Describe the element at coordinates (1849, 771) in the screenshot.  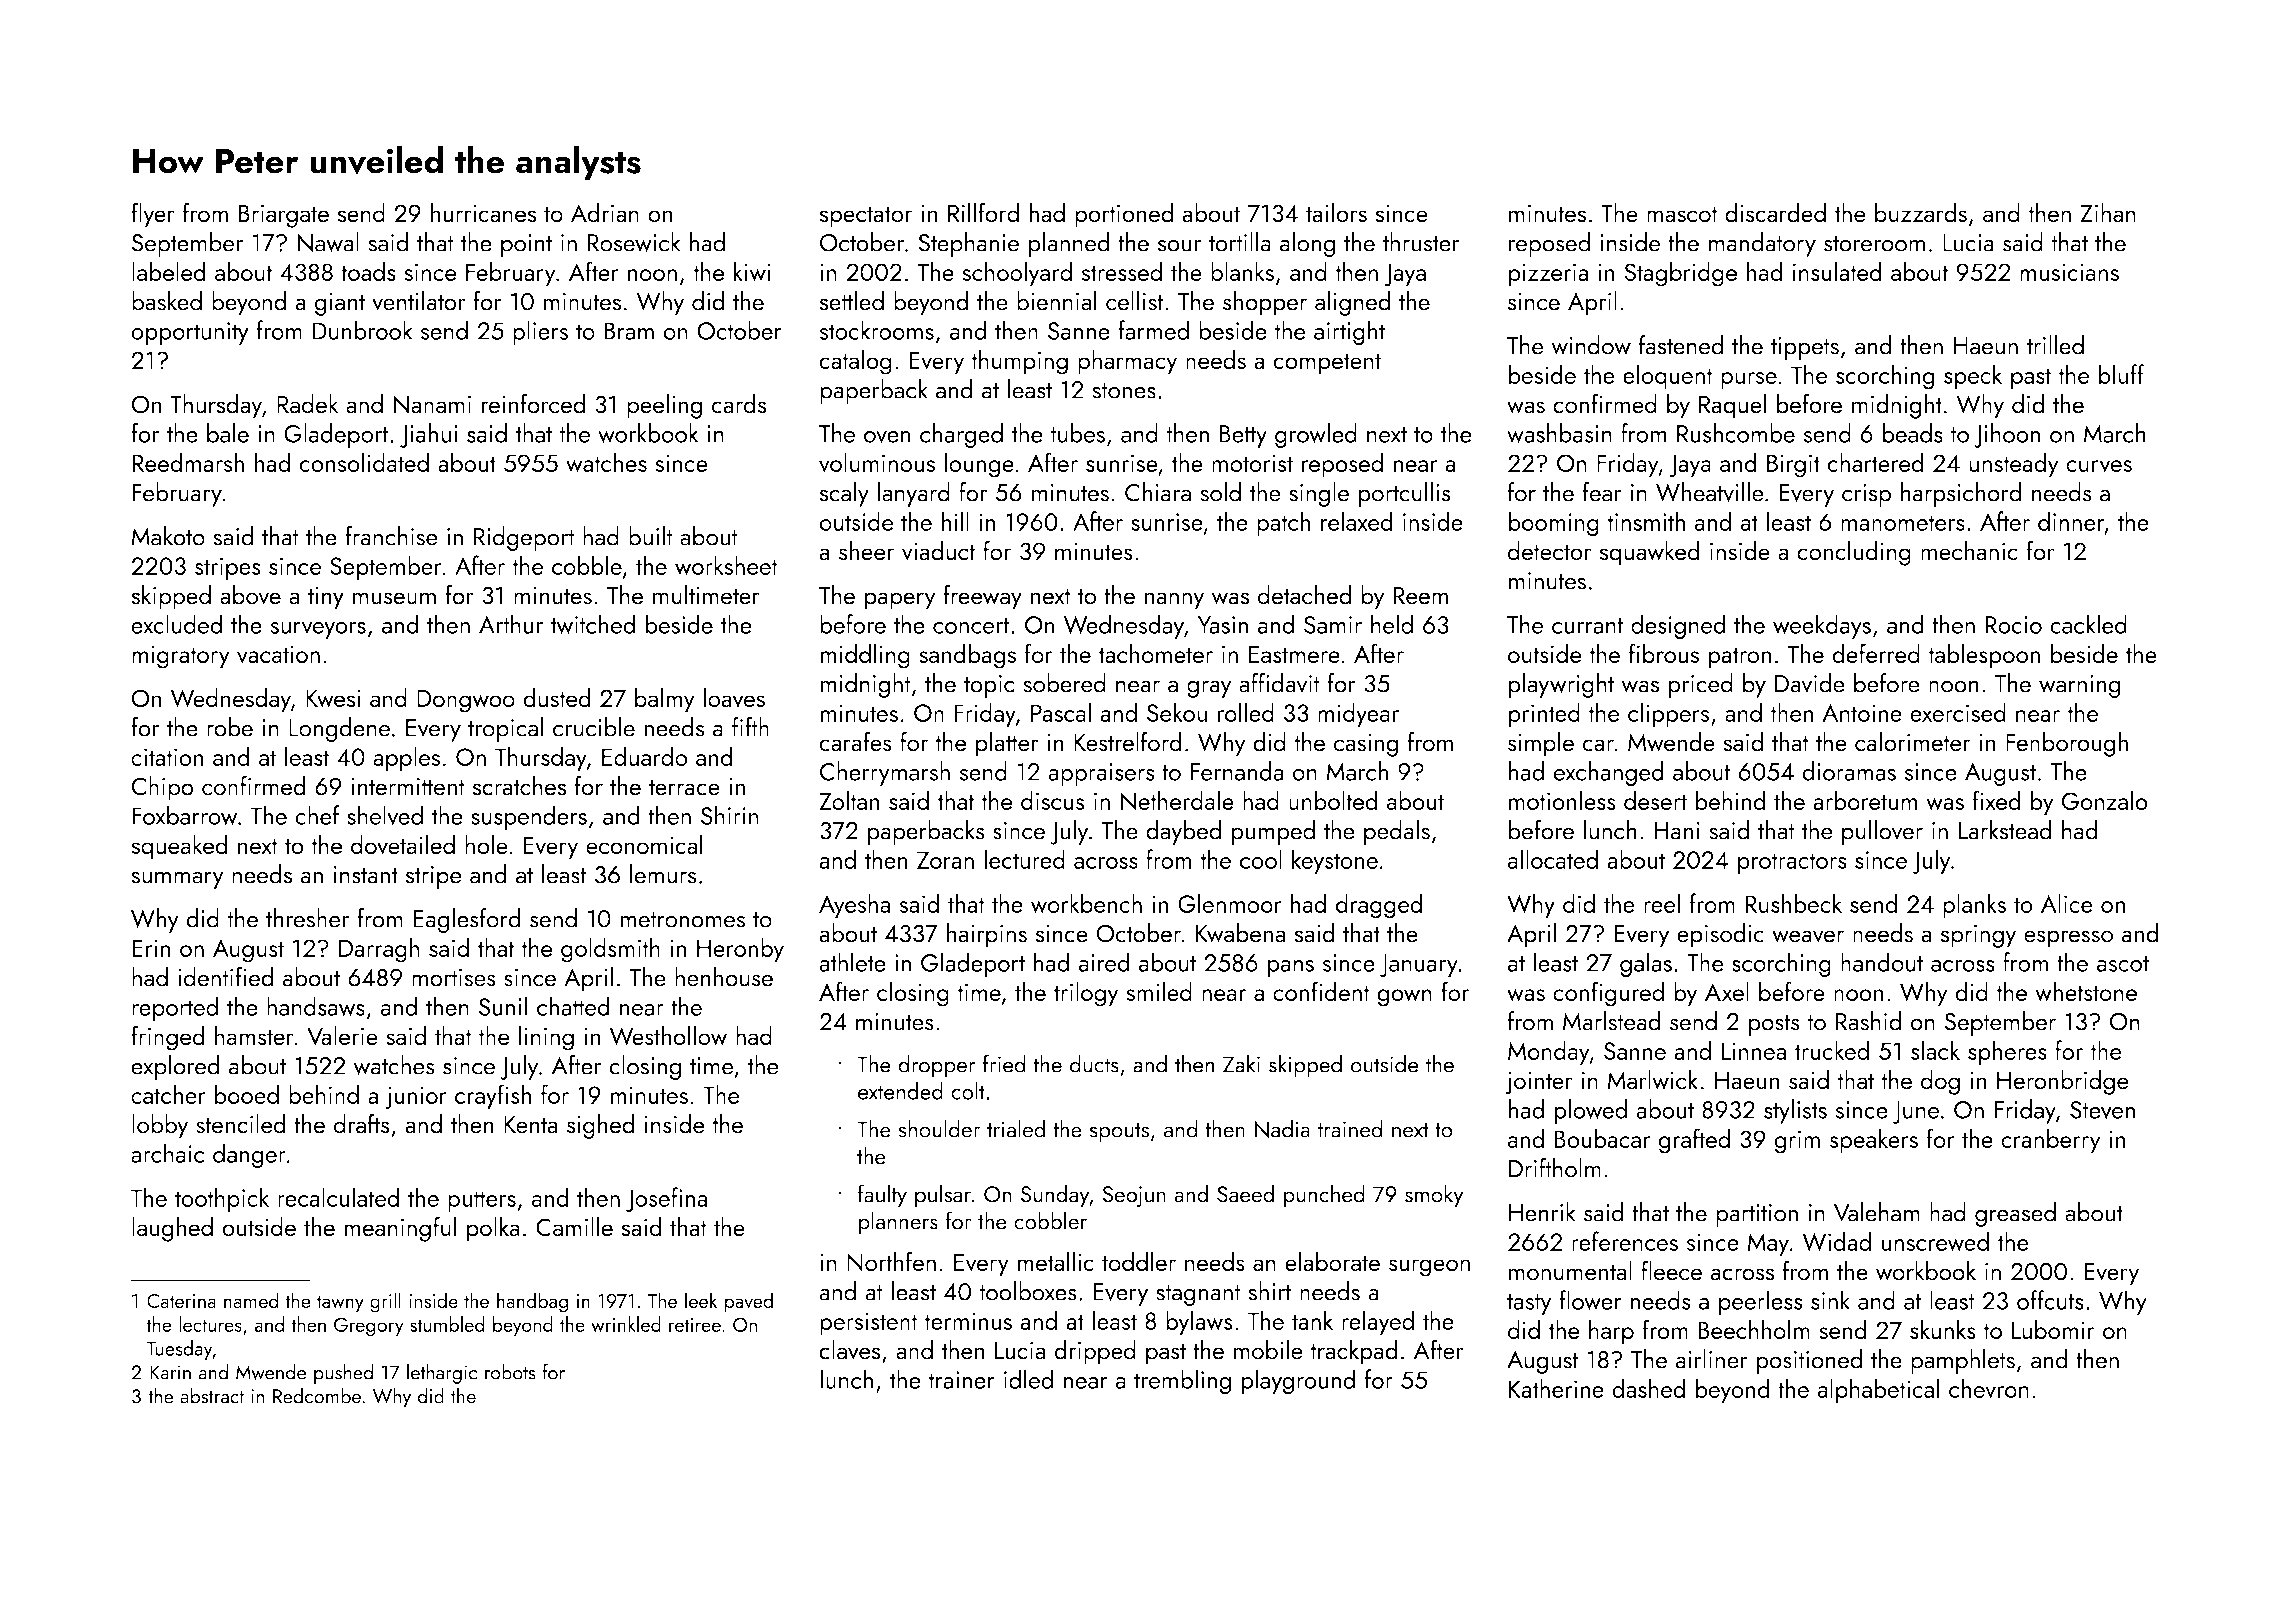
I see `dioramas` at that location.
